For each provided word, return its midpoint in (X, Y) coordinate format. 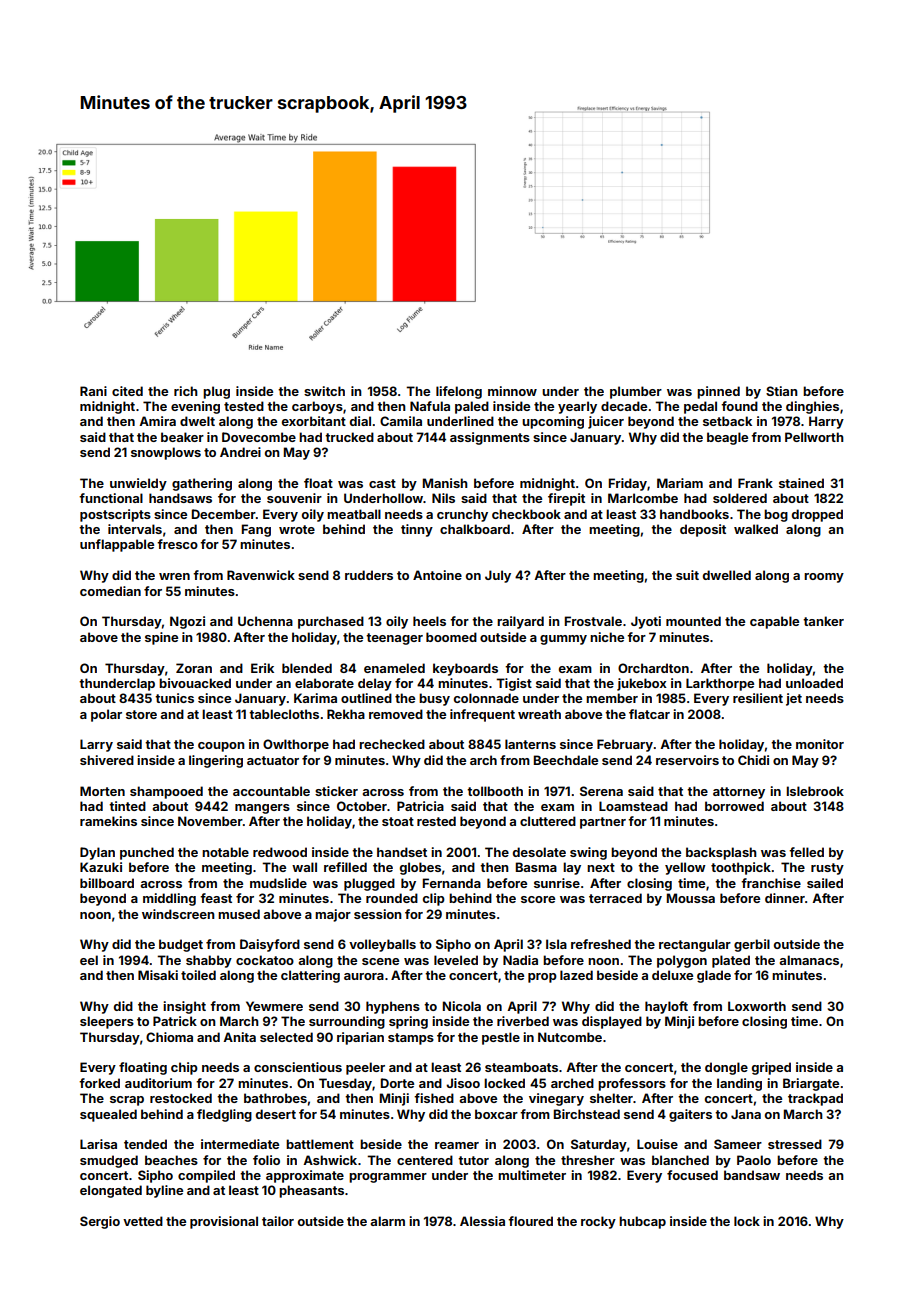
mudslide (278, 883)
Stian (782, 391)
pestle (501, 1038)
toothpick (741, 868)
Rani (93, 391)
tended (145, 1144)
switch (324, 391)
